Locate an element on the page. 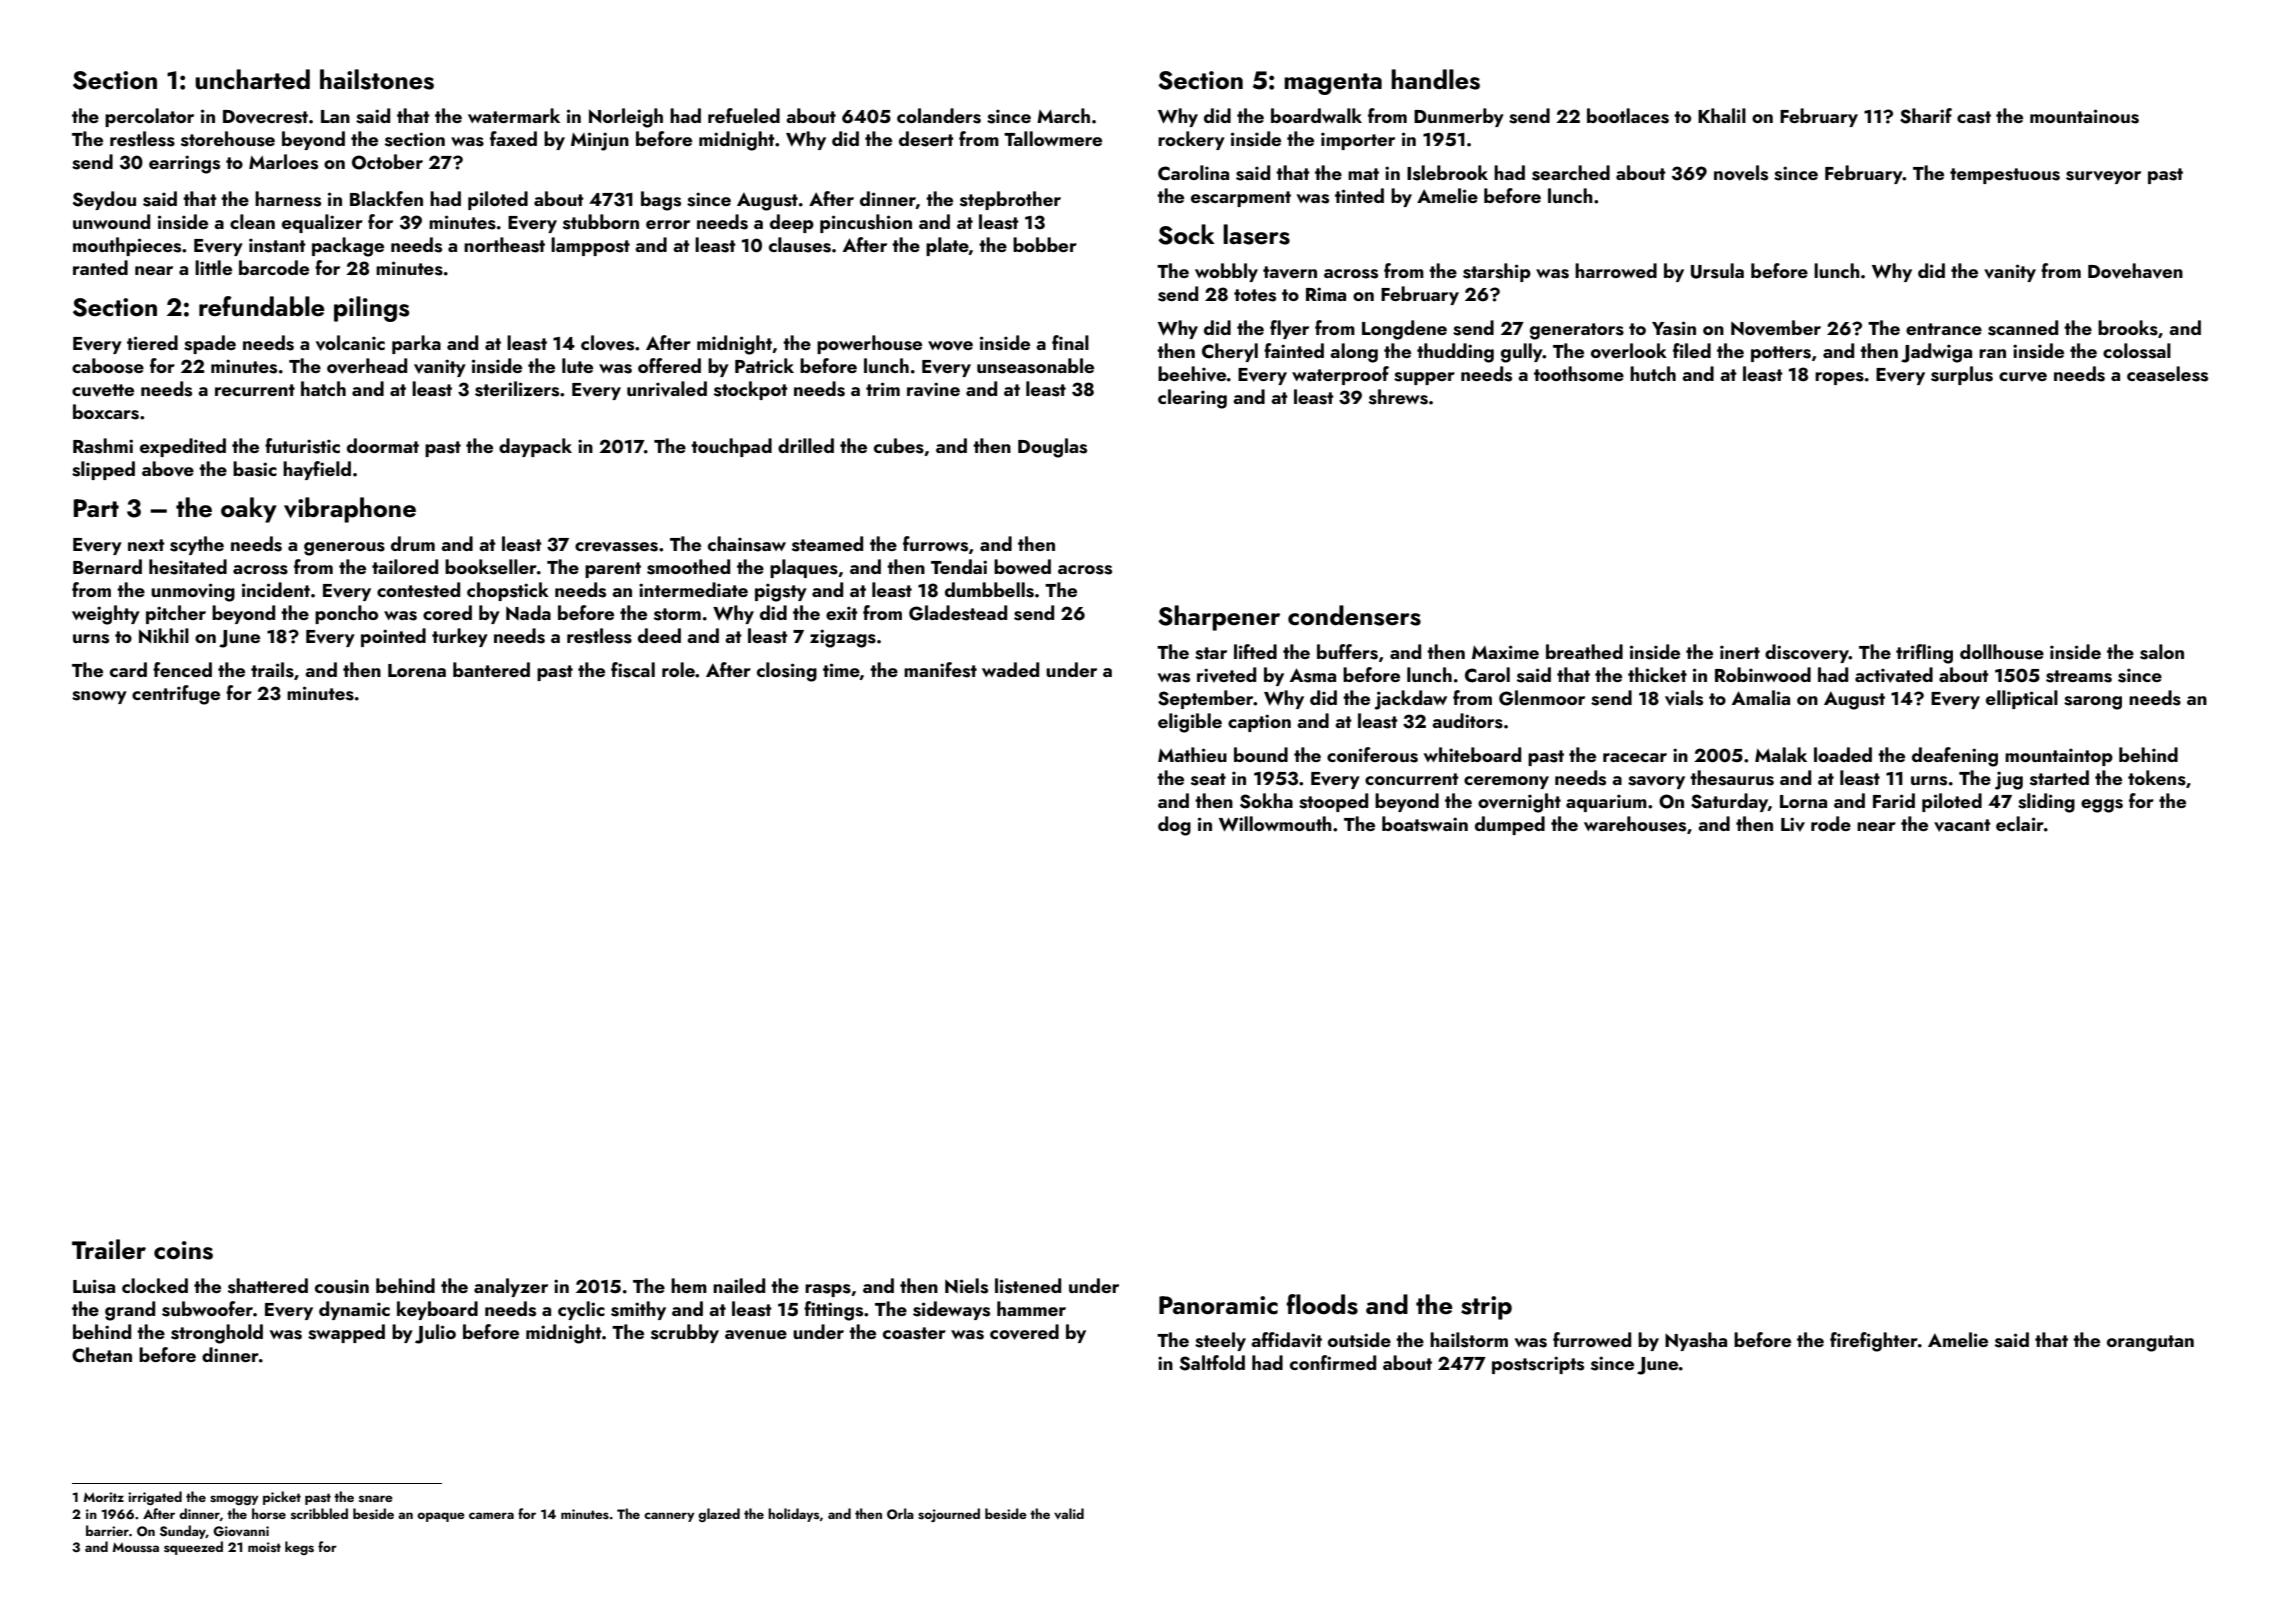  Chetan is located at coordinates (102, 1355).
